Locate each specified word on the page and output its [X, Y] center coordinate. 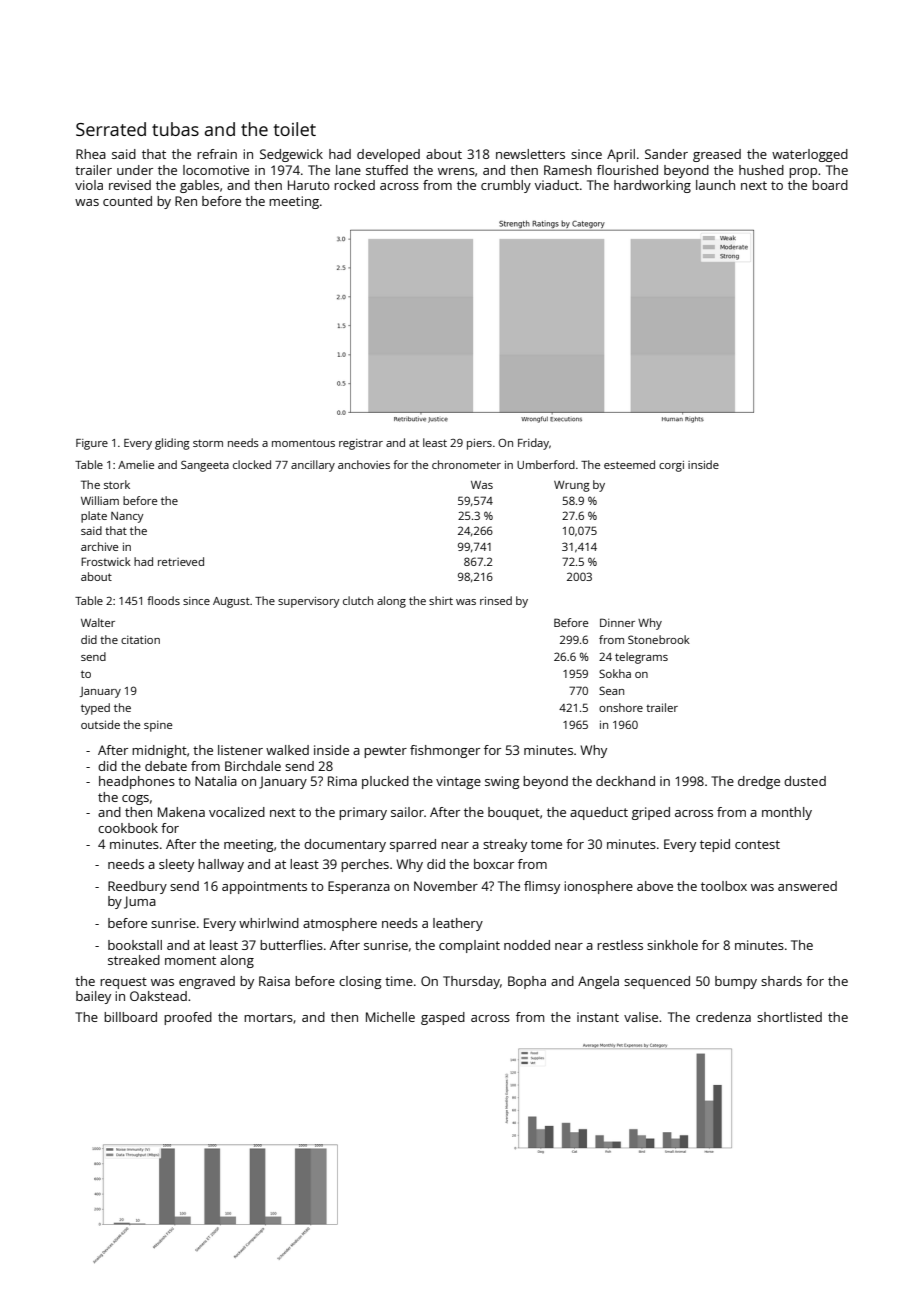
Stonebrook [659, 639]
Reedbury [137, 887]
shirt [441, 600]
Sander [666, 154]
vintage [458, 782]
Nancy [127, 517]
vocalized [237, 812]
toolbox [724, 886]
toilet [294, 129]
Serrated [111, 129]
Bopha [527, 982]
